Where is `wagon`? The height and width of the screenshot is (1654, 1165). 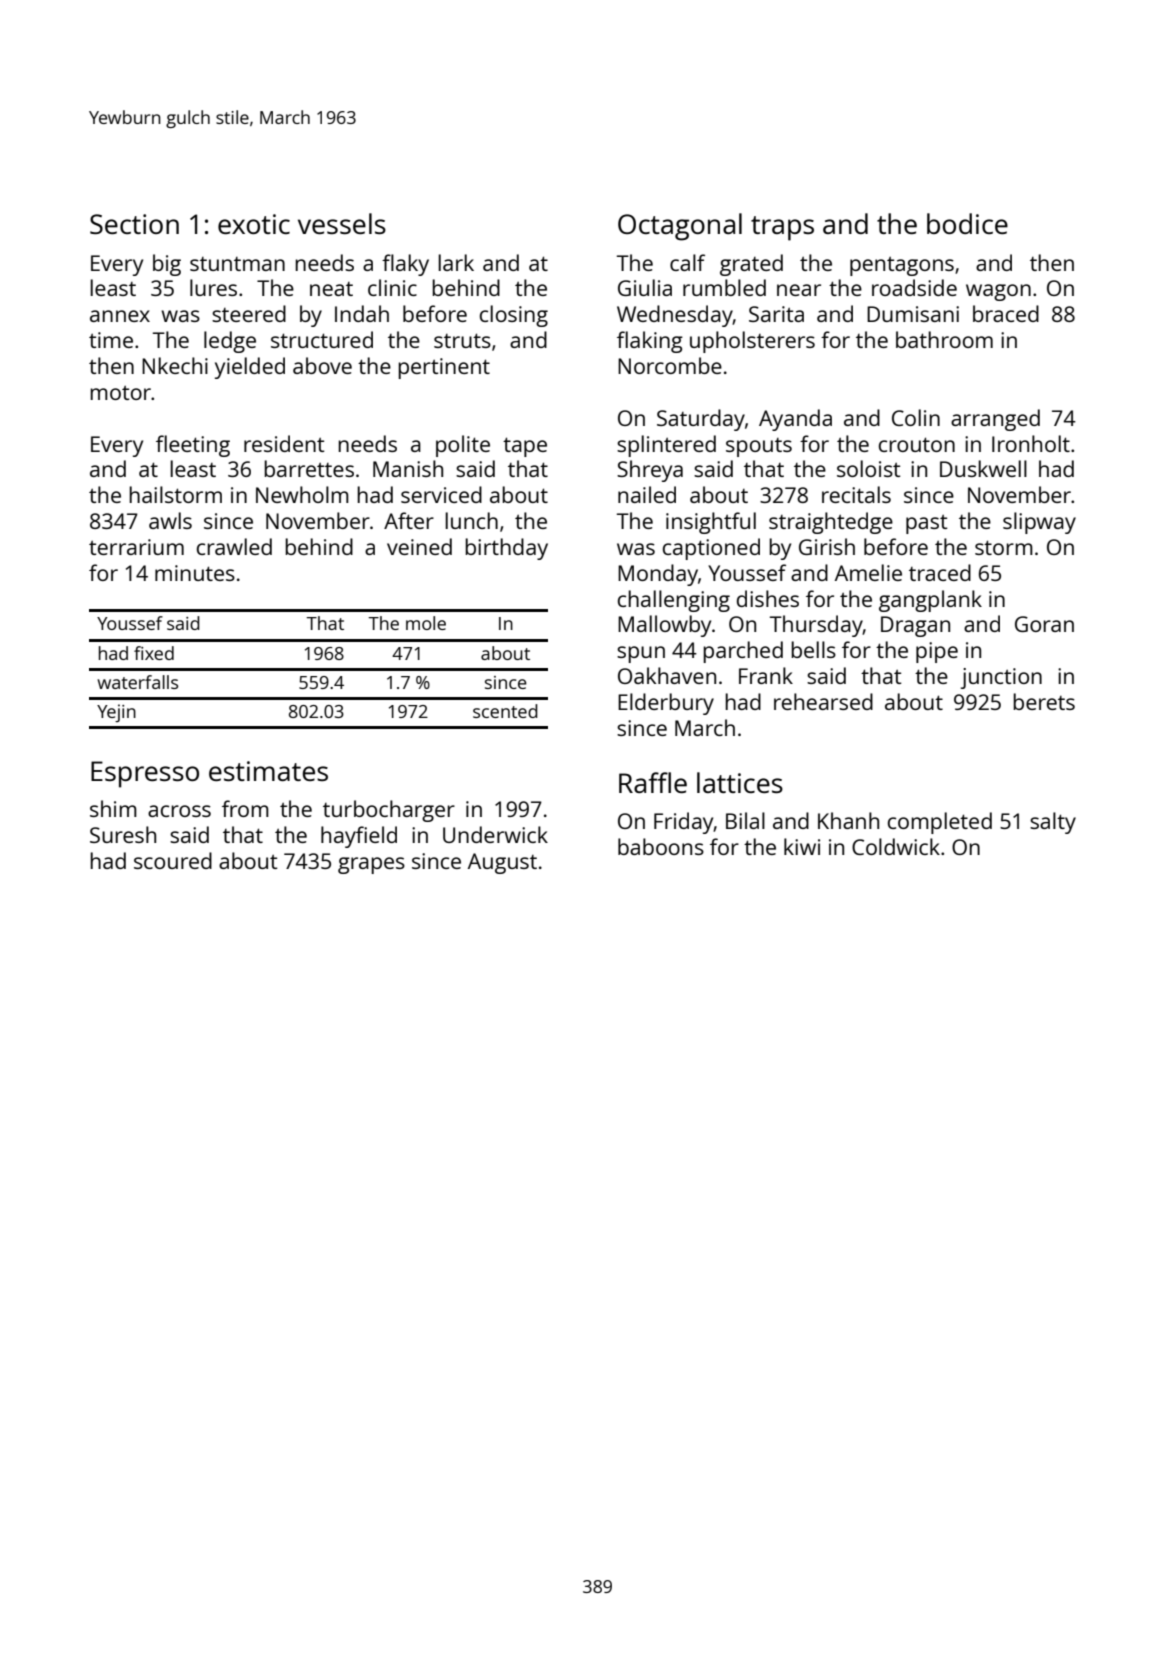 wagon is located at coordinates (998, 292).
